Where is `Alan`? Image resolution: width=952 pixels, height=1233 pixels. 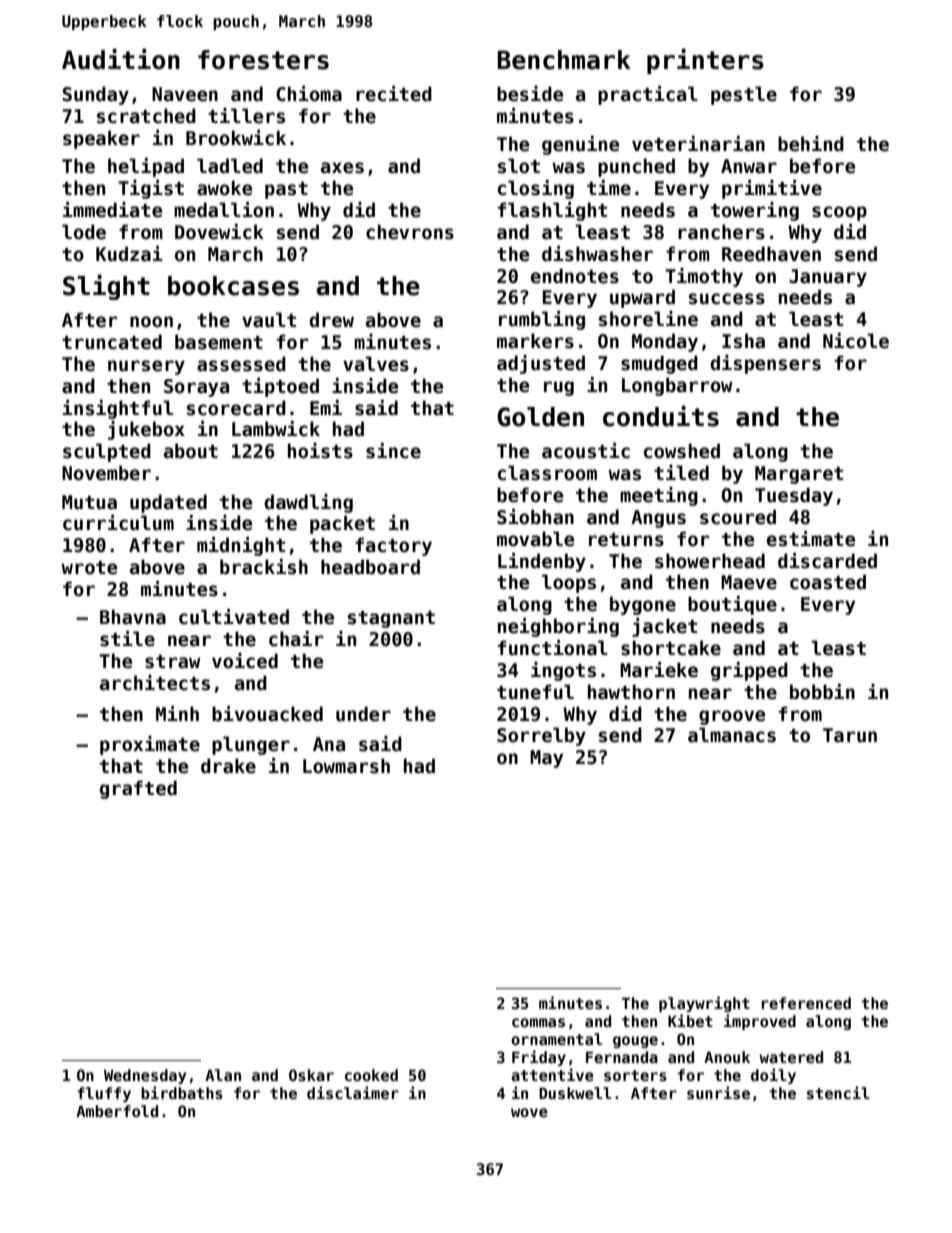
Alan is located at coordinates (223, 1075).
